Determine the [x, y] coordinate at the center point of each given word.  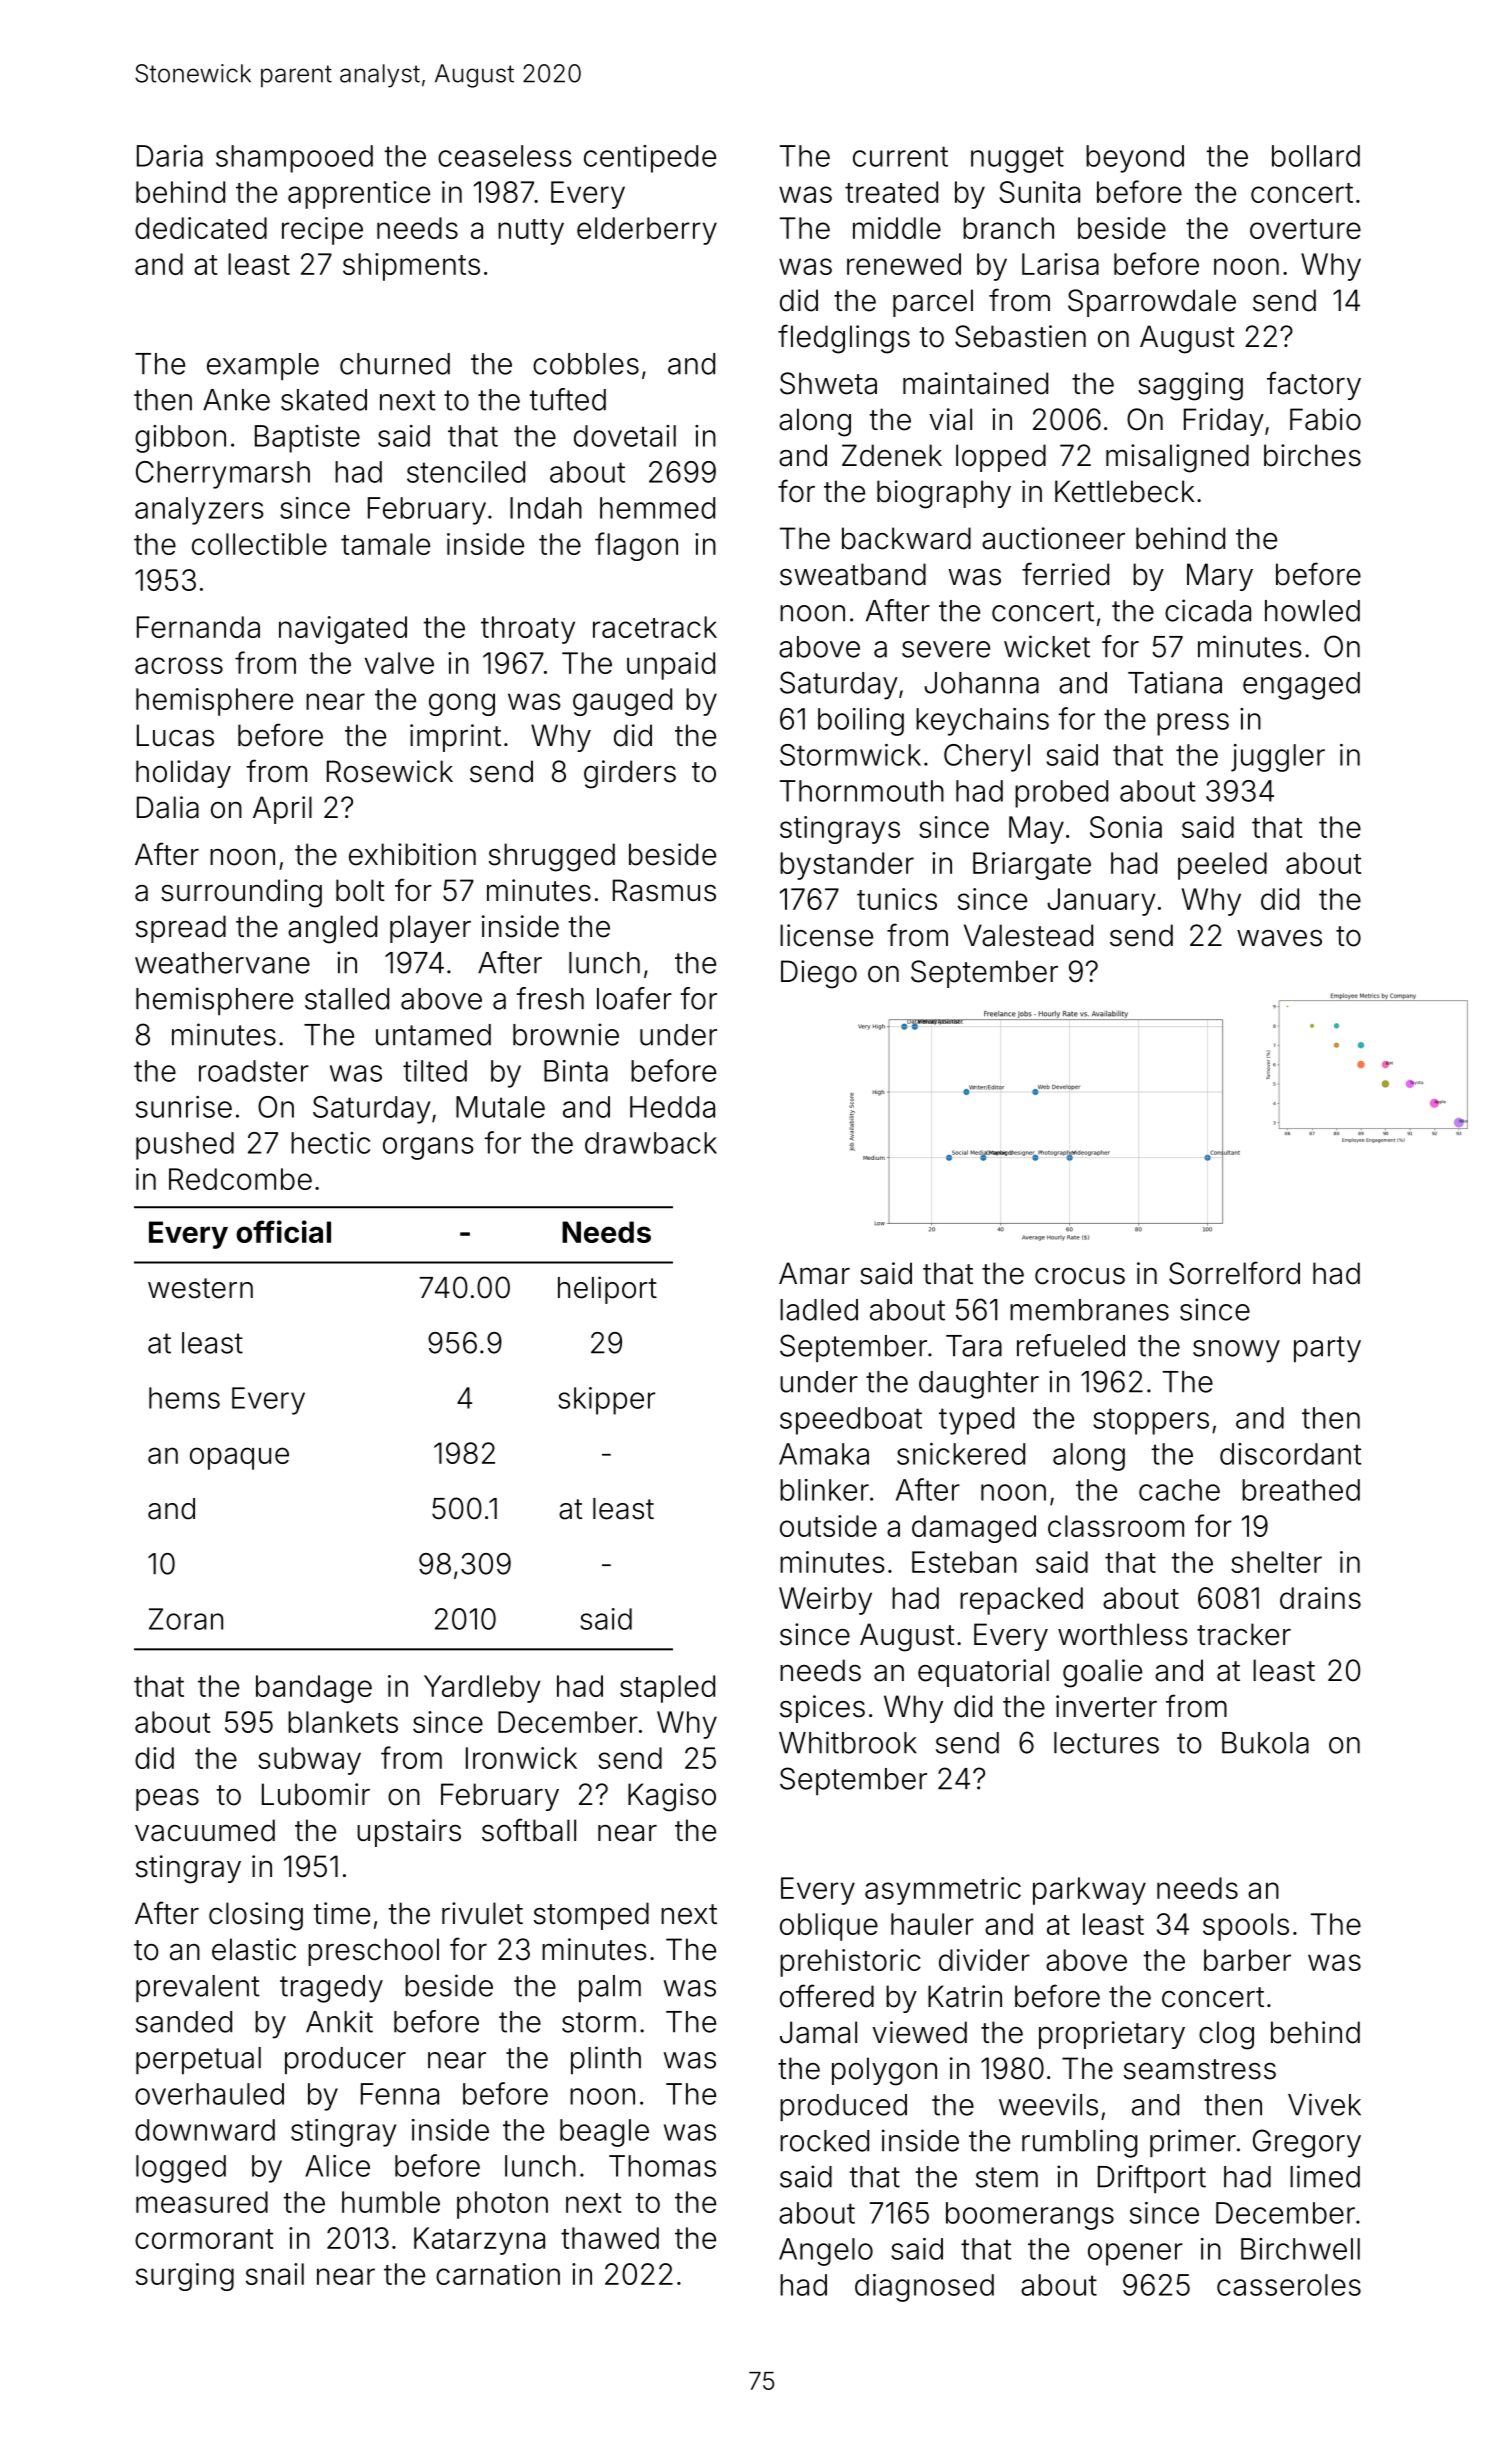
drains [1320, 1598]
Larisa [1060, 264]
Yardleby [482, 1689]
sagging [1190, 386]
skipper [606, 1401]
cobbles [586, 364]
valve [399, 663]
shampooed [294, 159]
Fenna [400, 2094]
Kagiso [672, 1797]
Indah [546, 508]
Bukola [1265, 1743]
